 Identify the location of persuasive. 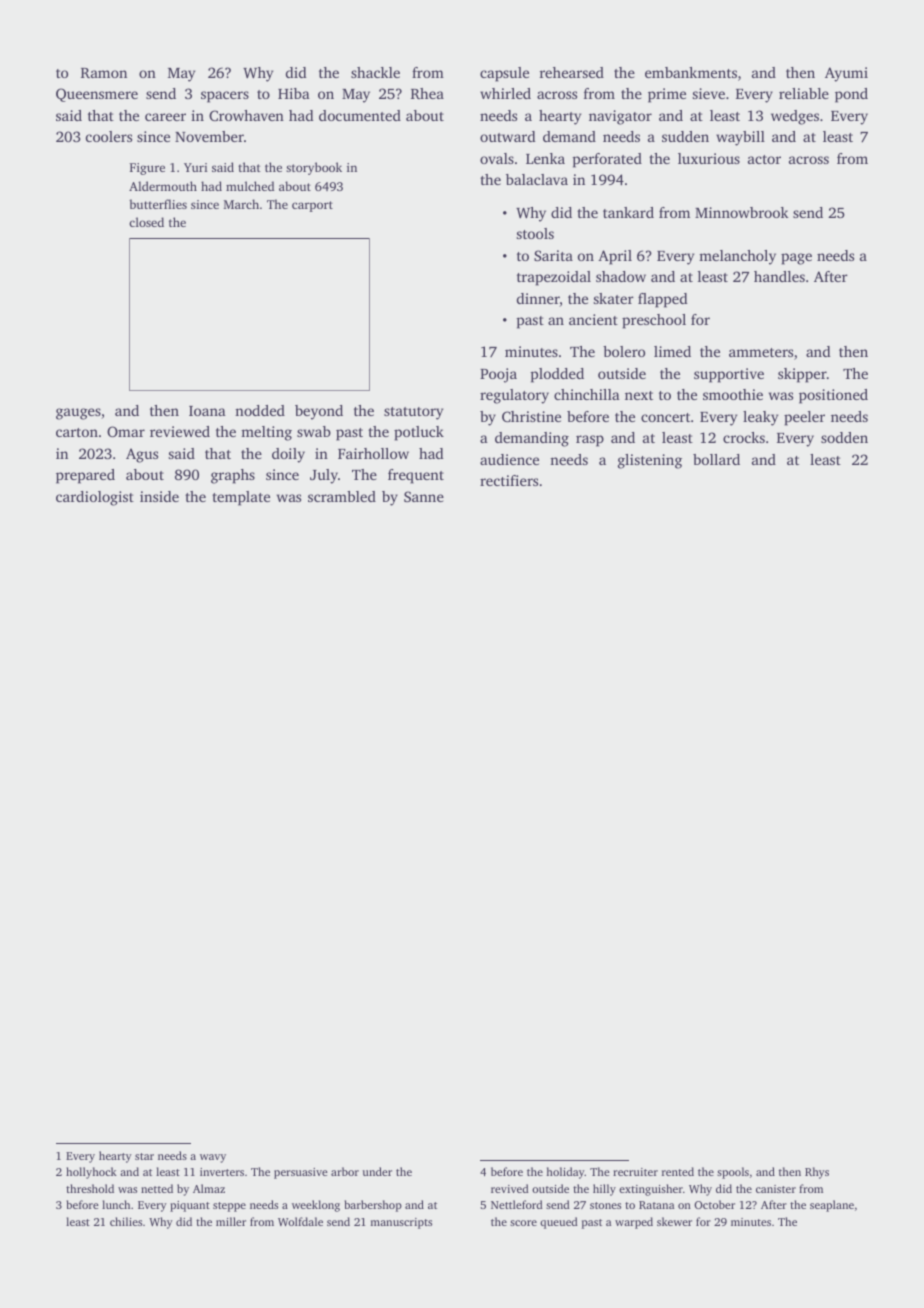
(301, 1173).
